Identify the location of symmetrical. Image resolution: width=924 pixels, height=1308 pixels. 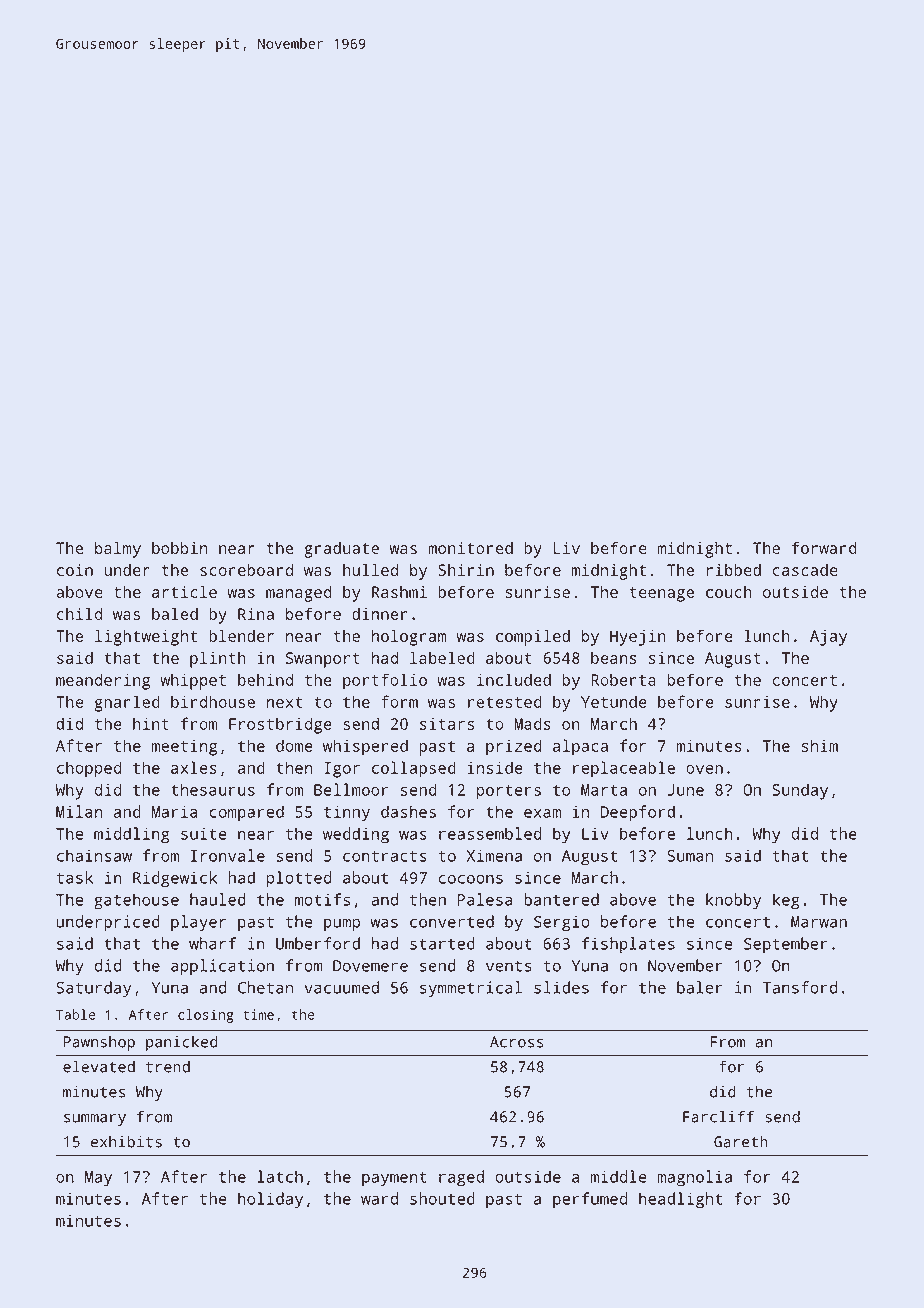
(471, 989).
